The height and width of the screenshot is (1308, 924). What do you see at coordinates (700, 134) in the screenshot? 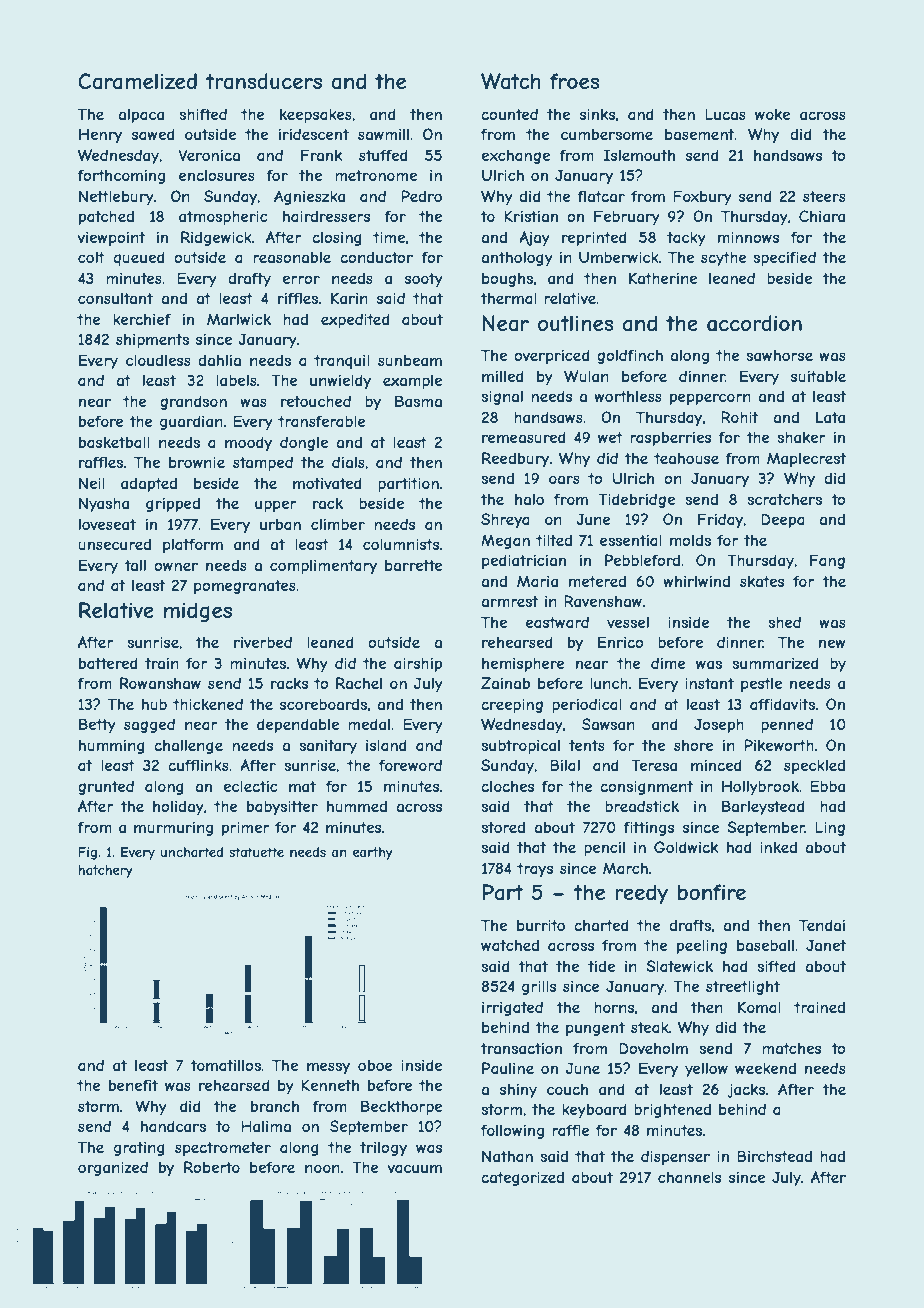
I see `basement` at bounding box center [700, 134].
